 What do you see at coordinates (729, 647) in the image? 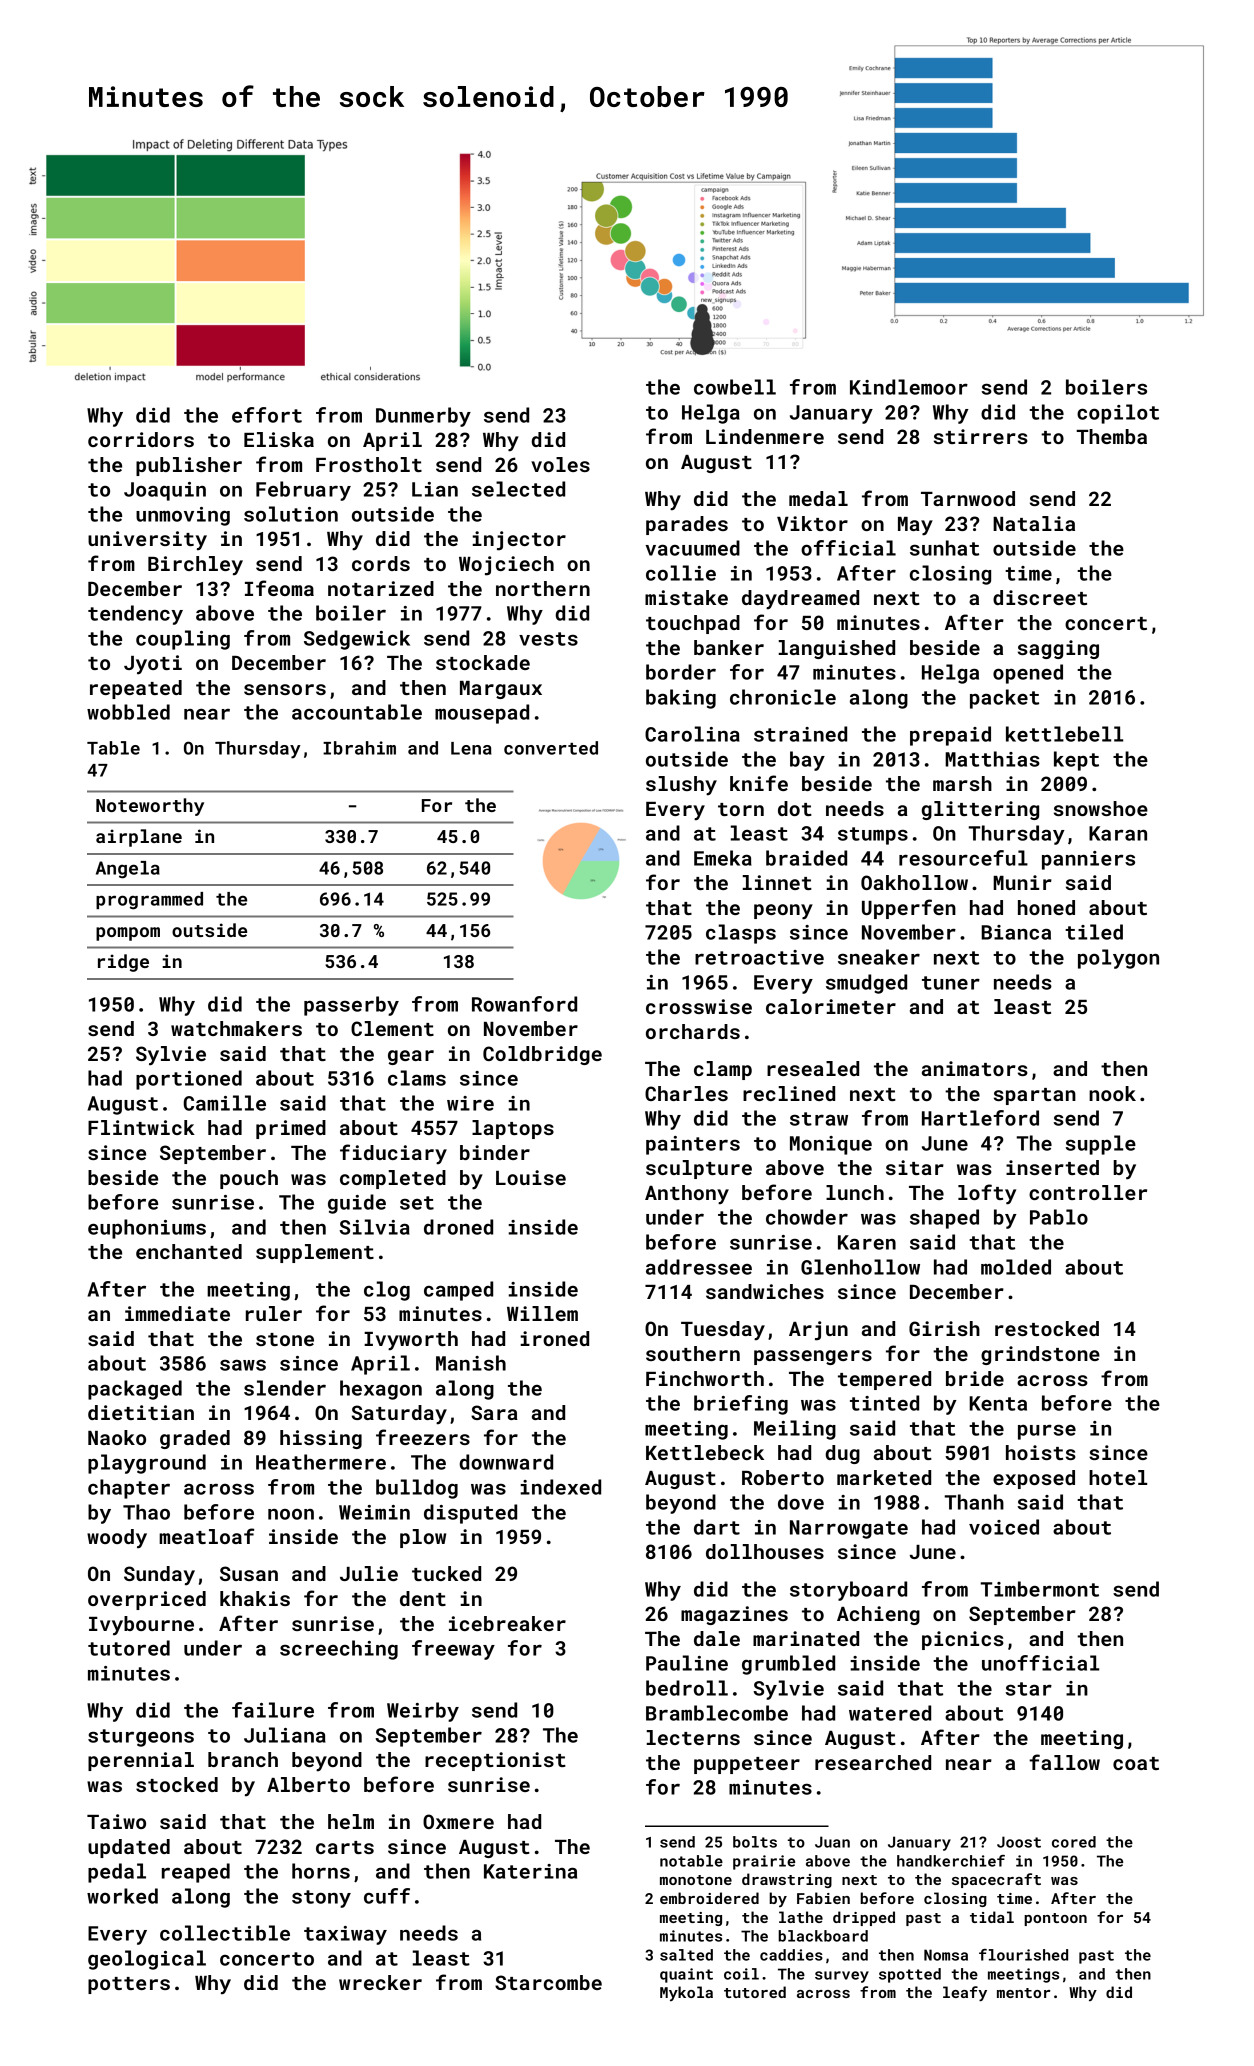
I see `banker` at bounding box center [729, 647].
